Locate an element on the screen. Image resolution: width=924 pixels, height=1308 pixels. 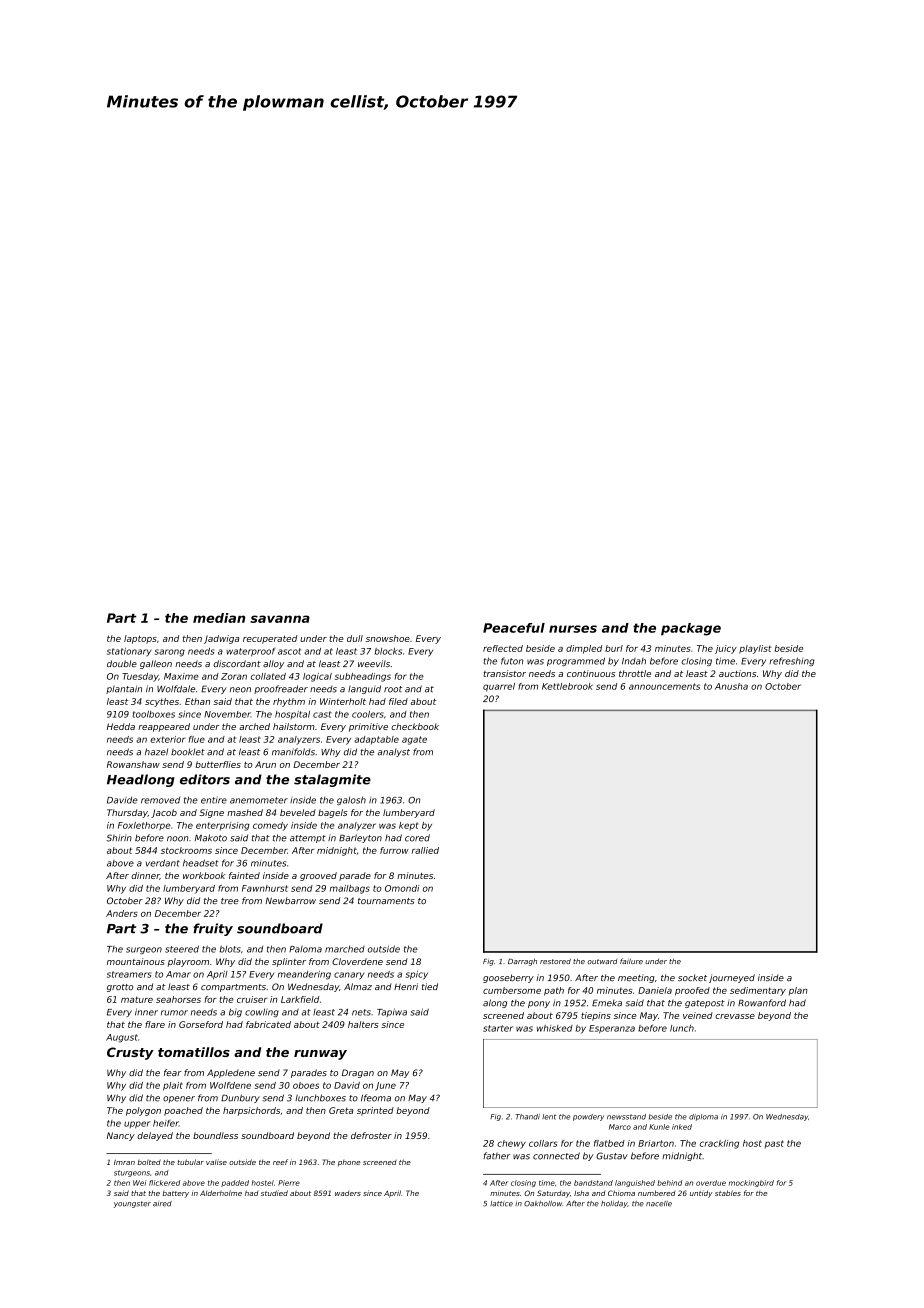
stables is located at coordinates (728, 1193).
